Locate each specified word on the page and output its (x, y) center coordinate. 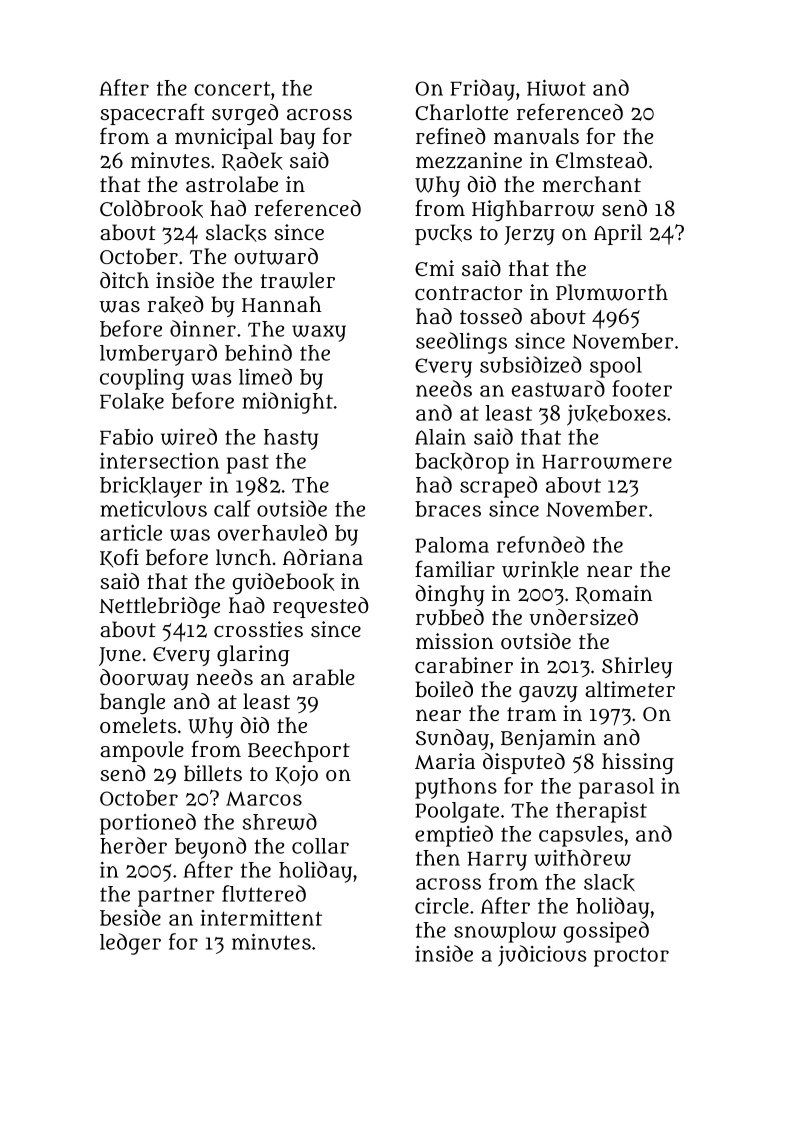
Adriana (323, 557)
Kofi (119, 558)
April (618, 234)
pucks (443, 234)
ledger (130, 944)
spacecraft (152, 114)
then (438, 858)
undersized (583, 617)
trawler (298, 280)
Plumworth (612, 292)
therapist (601, 812)
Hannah (282, 304)
